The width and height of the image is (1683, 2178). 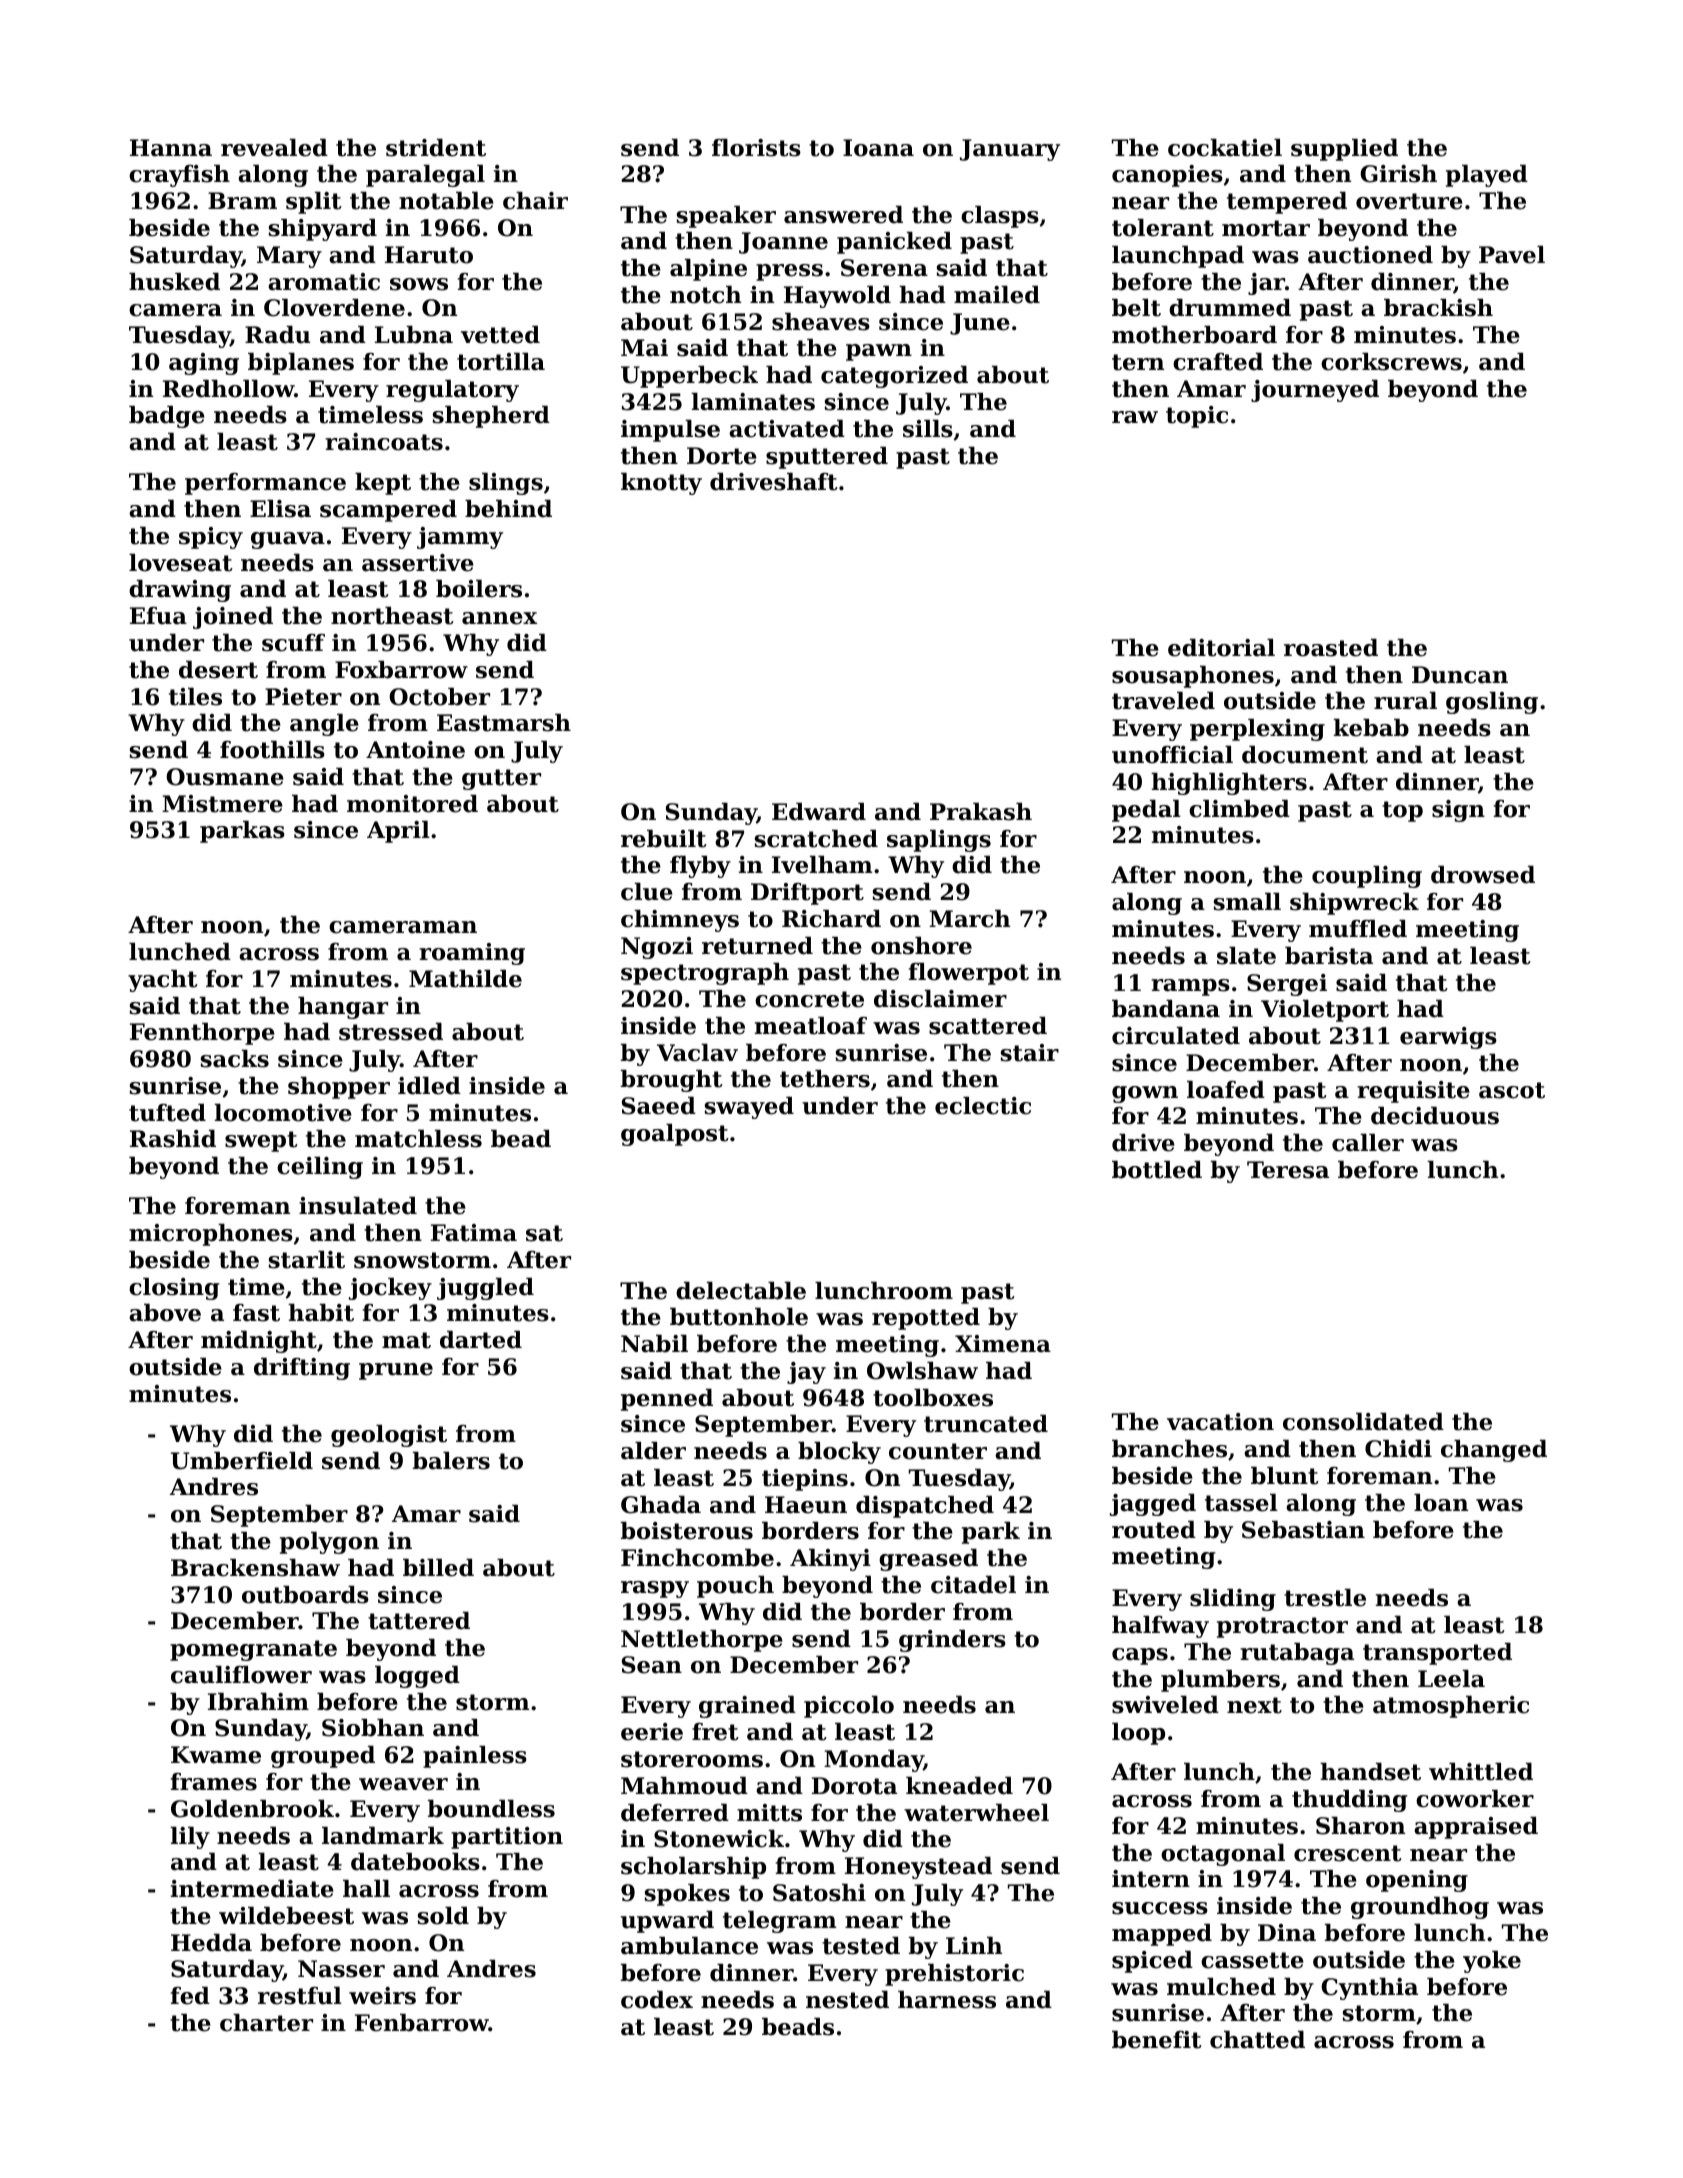 I want to click on auctioned, so click(x=1370, y=255).
